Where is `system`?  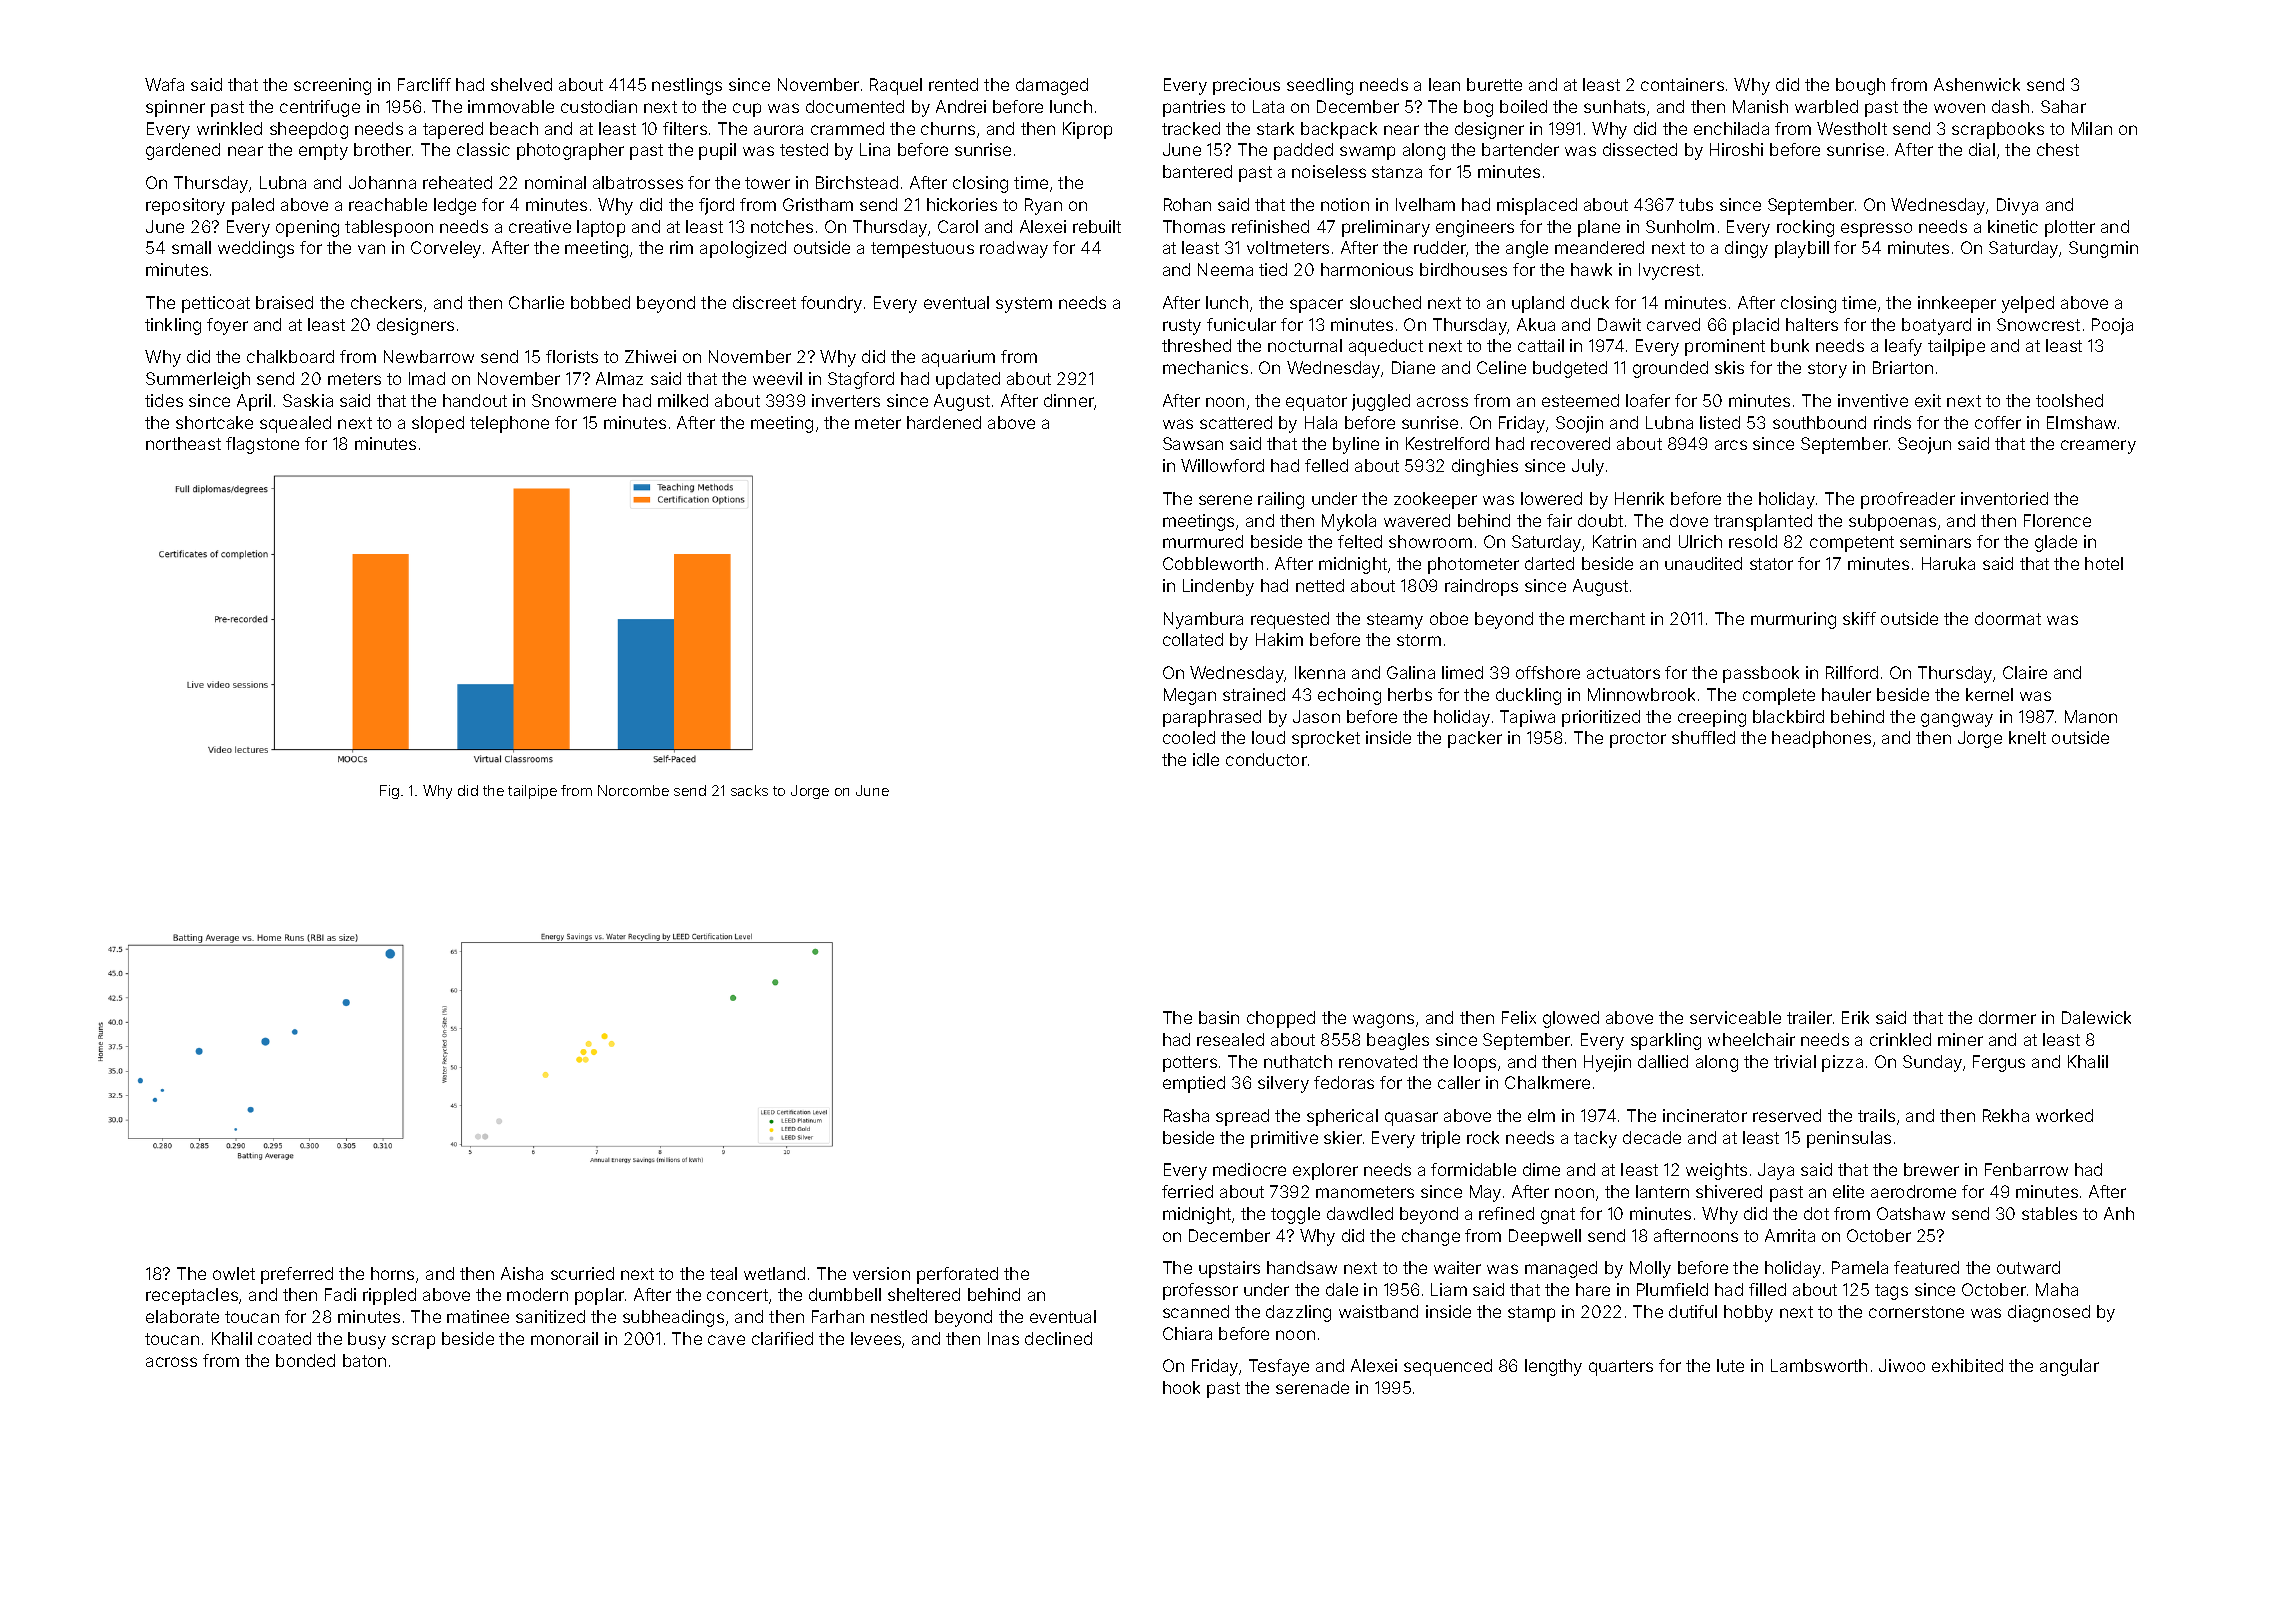
system is located at coordinates (1024, 305).
